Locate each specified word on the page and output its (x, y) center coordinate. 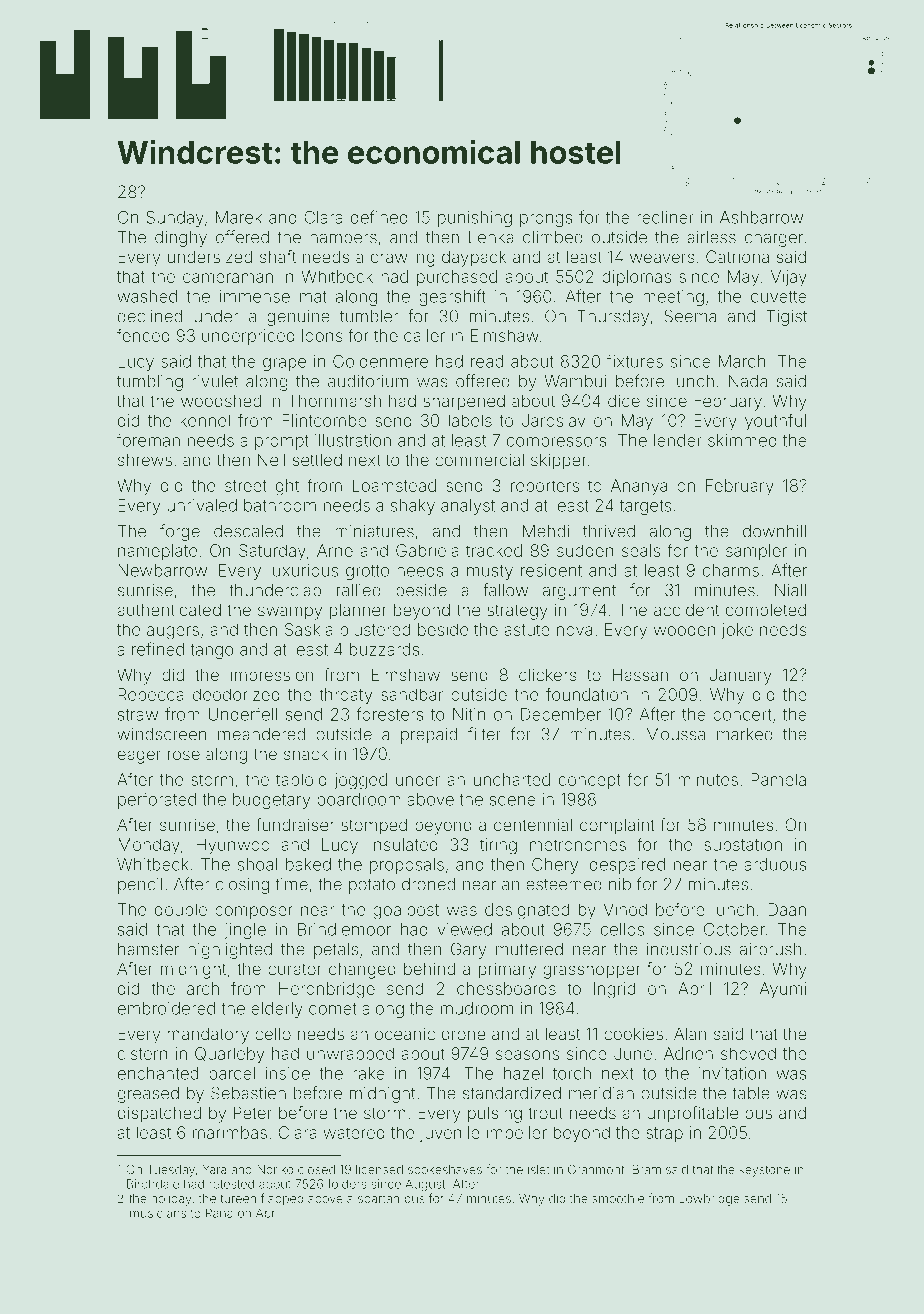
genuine (298, 318)
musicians (158, 1213)
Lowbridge (709, 1200)
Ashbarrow (761, 217)
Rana (219, 1213)
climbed (553, 237)
